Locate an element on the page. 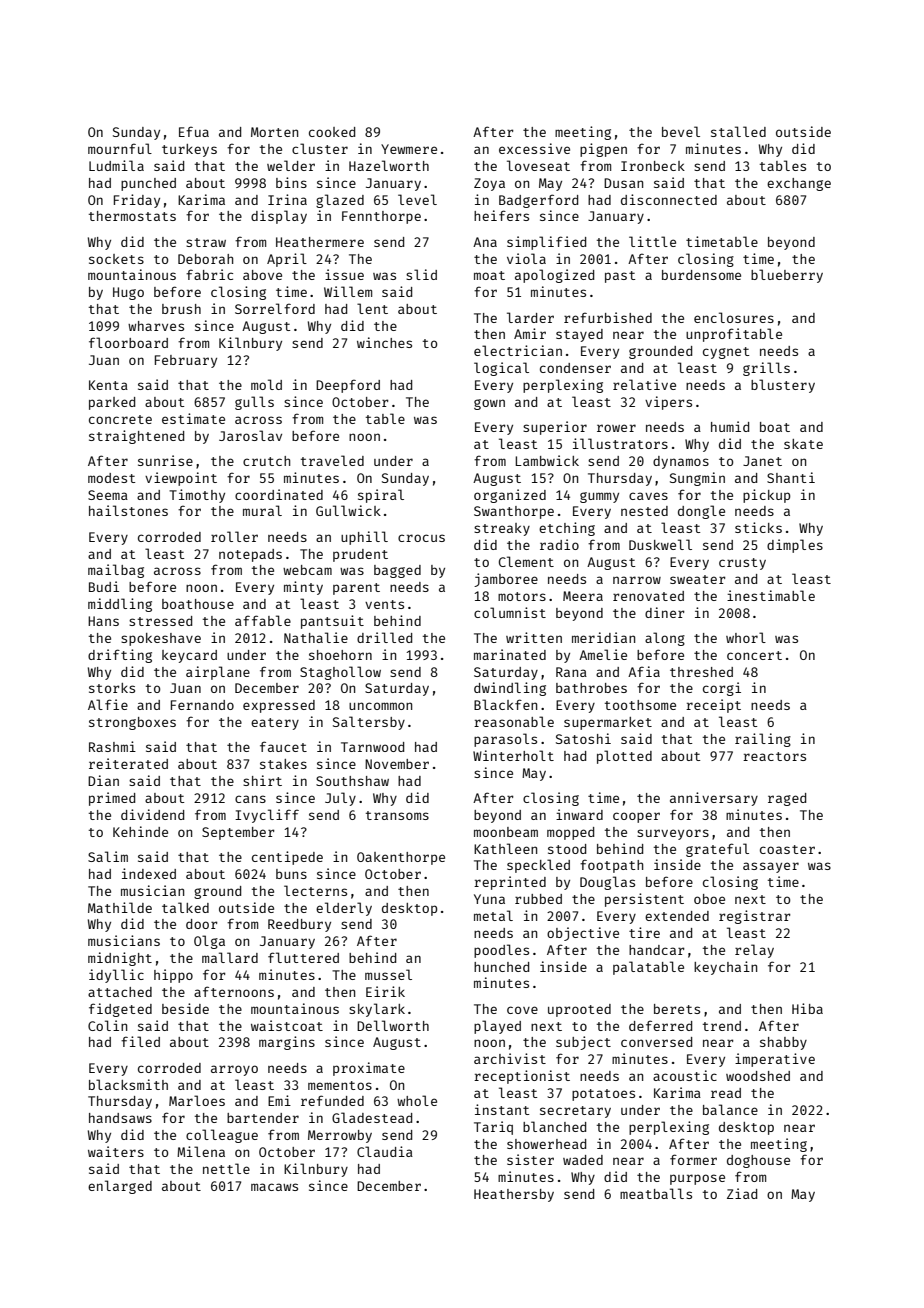 The image size is (924, 1308). excessive is located at coordinates (534, 148).
